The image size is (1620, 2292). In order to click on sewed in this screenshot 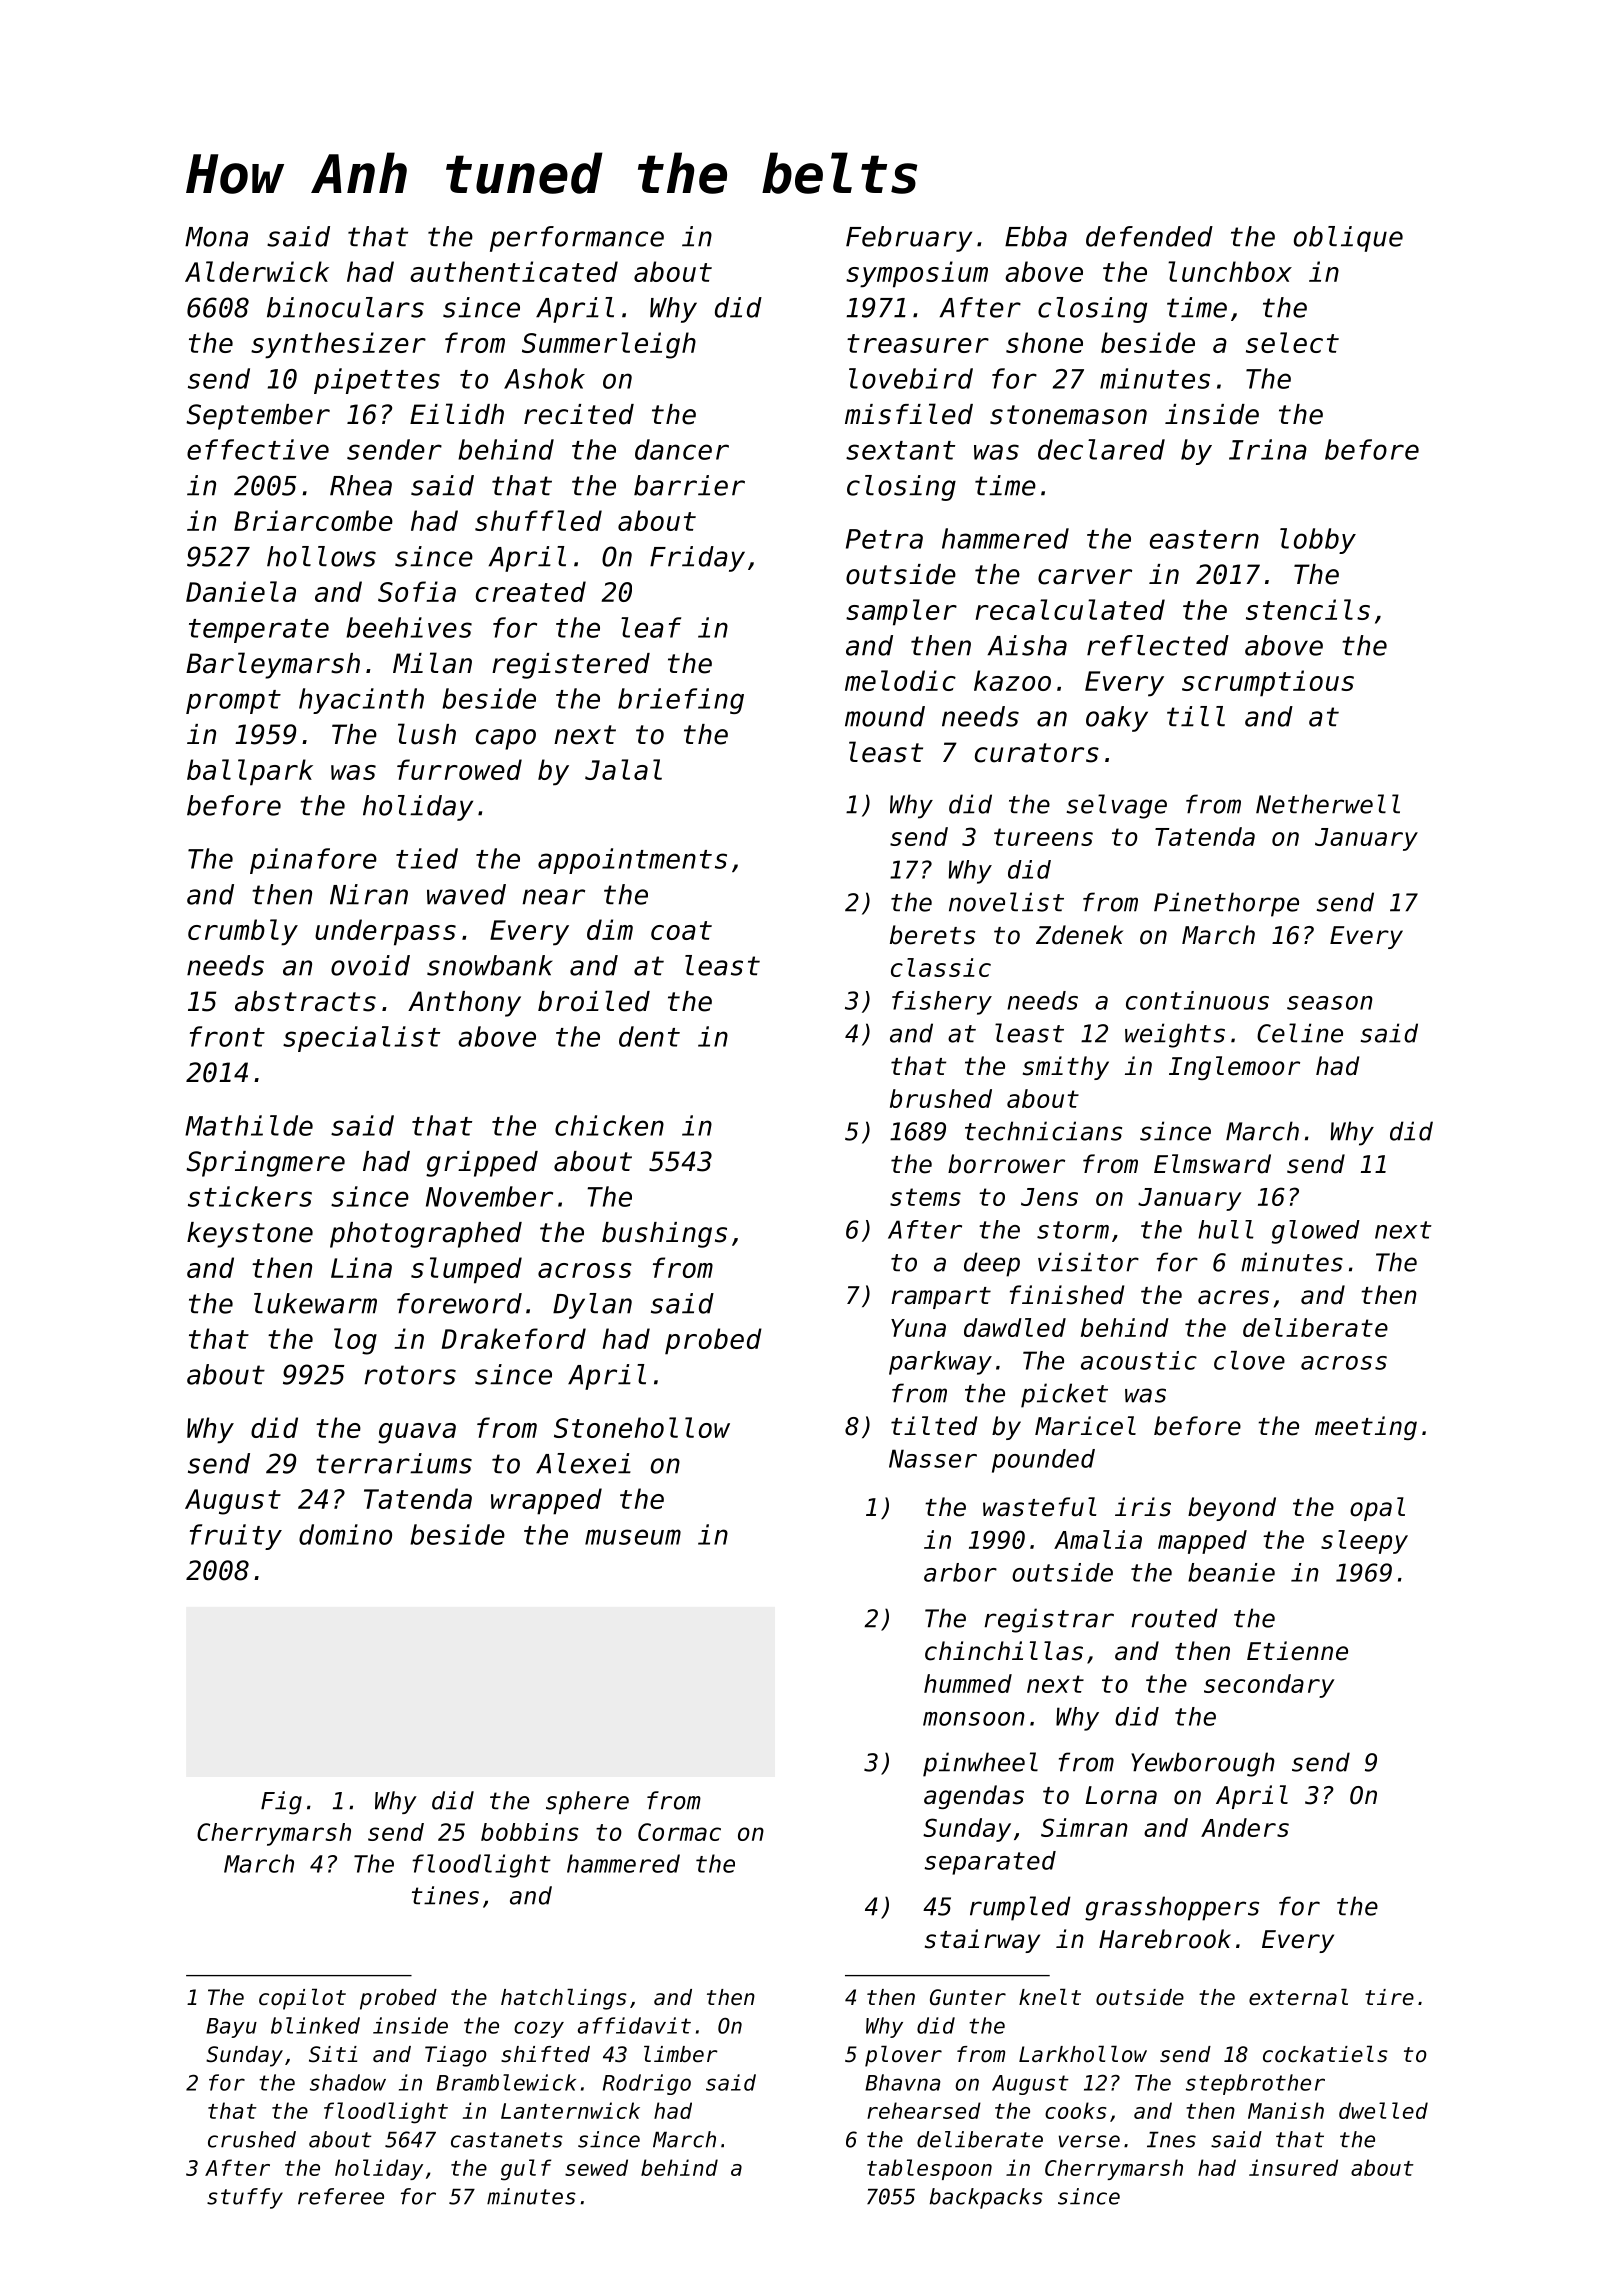, I will do `click(596, 2167)`.
